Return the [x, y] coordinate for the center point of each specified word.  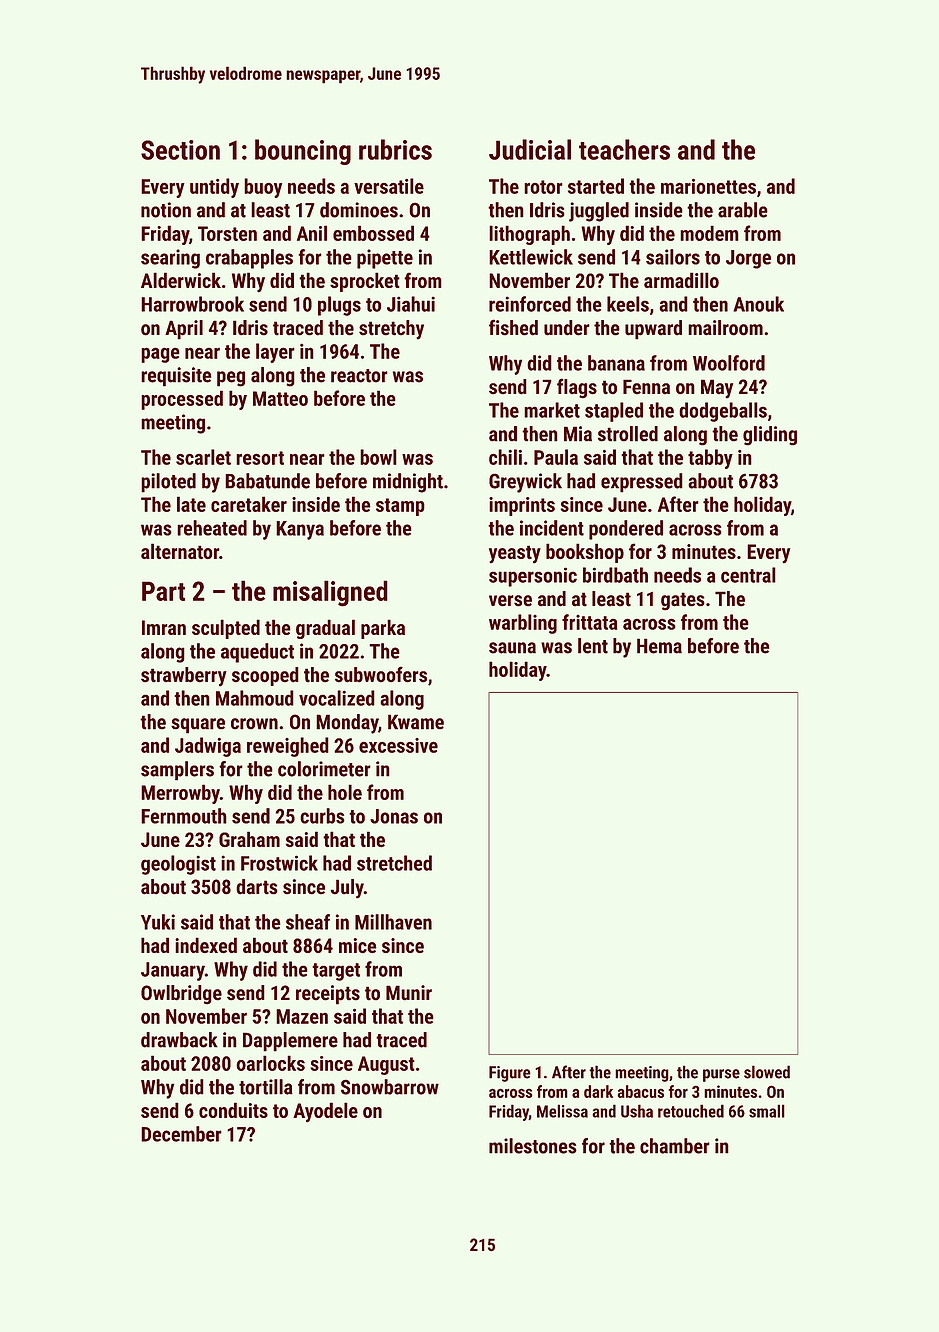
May [717, 389]
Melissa [562, 1111]
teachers [624, 149]
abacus [640, 1091]
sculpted [226, 629]
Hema [659, 646]
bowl [378, 457]
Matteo [280, 398]
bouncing [303, 152]
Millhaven [393, 922]
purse [721, 1075]
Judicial [530, 149]
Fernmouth [184, 816]
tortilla [266, 1087]
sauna [512, 648]
